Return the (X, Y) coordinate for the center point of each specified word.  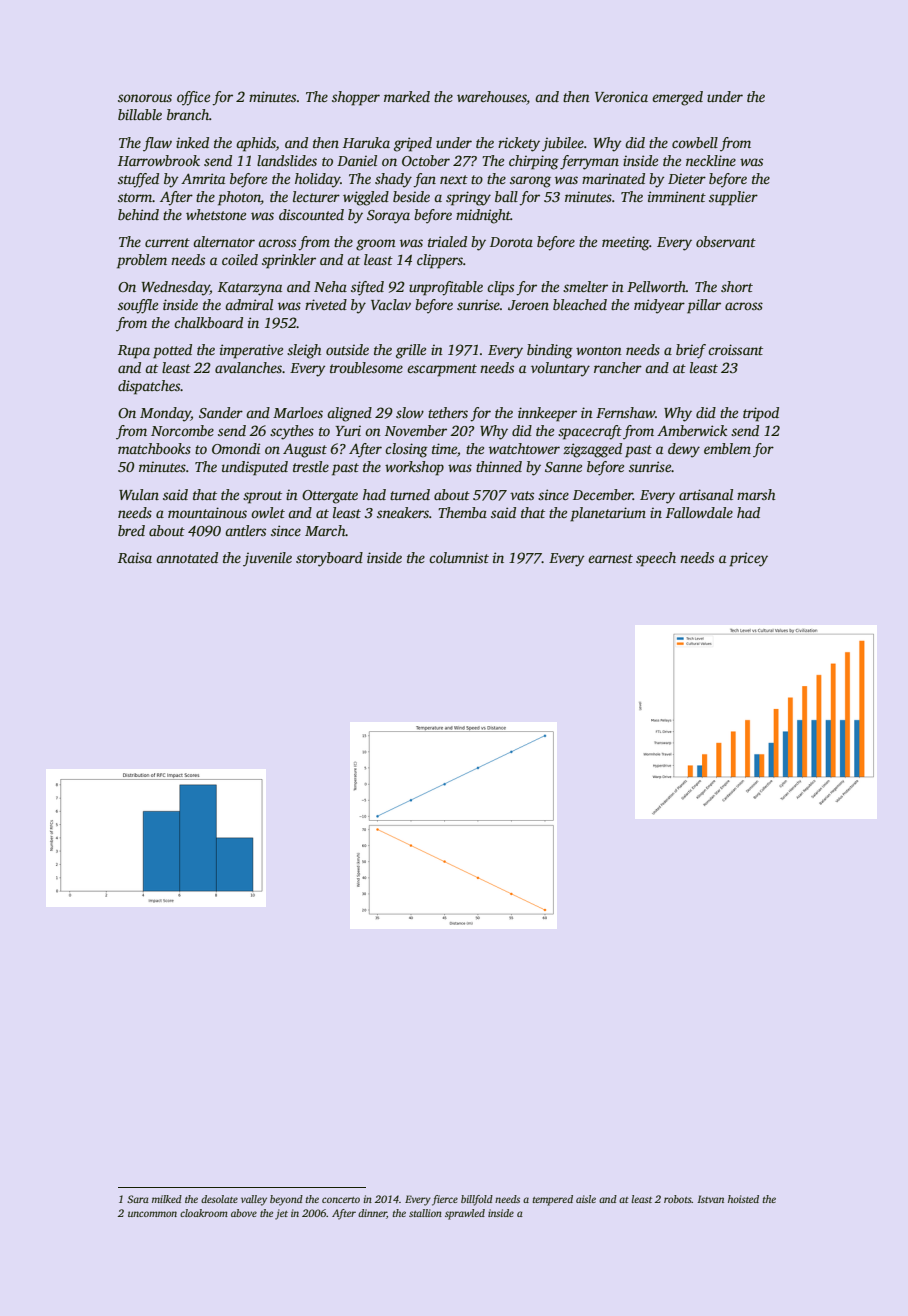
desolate (219, 1199)
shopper (356, 98)
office (193, 98)
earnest (610, 558)
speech (656, 559)
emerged (677, 98)
